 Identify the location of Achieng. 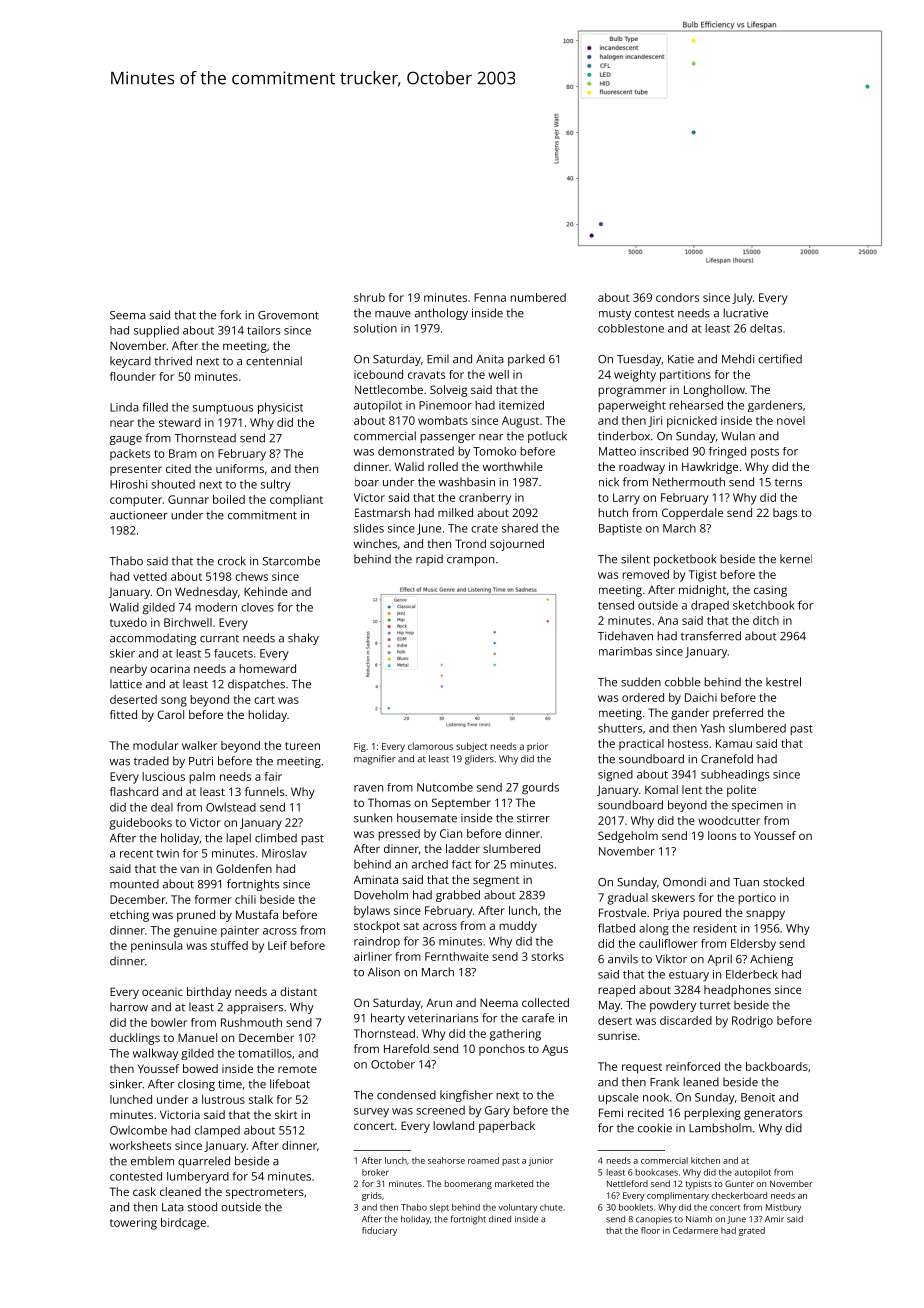
(771, 960).
